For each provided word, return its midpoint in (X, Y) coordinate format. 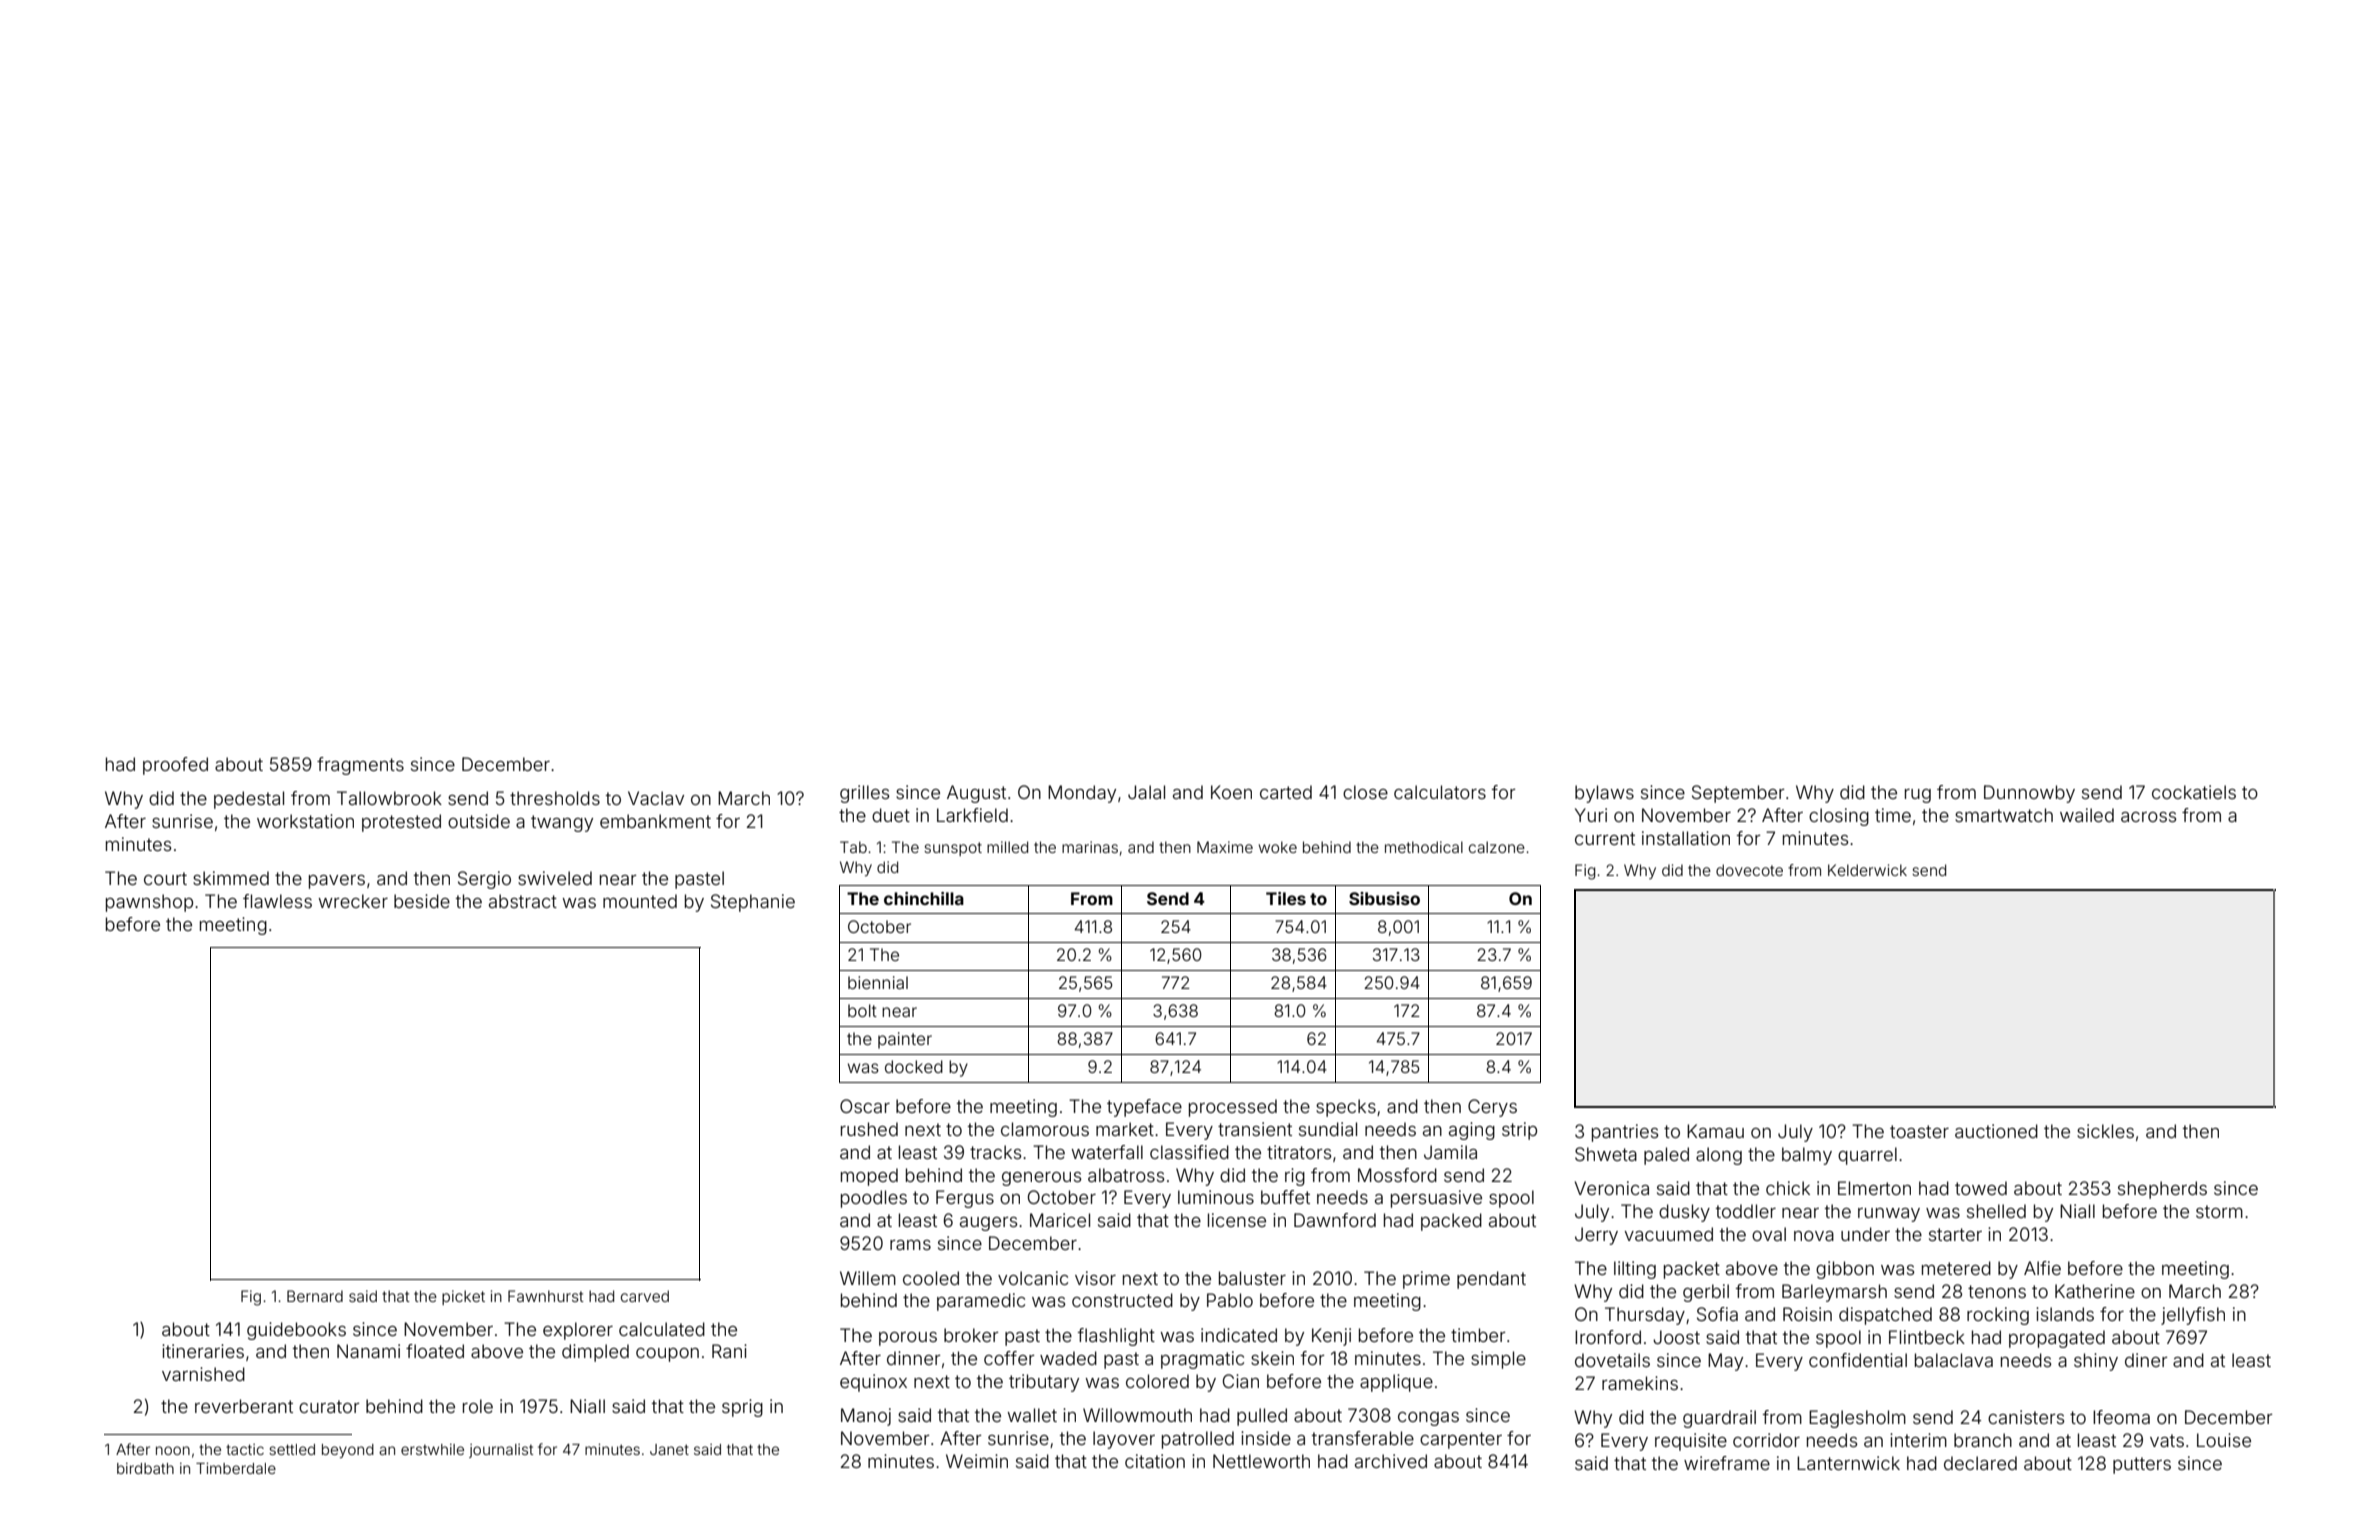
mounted (640, 901)
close (1365, 792)
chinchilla (924, 898)
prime (1426, 1280)
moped (869, 1177)
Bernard (315, 1296)
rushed (869, 1129)
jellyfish (2193, 1316)
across (2149, 817)
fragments (360, 766)
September (1738, 794)
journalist (501, 1451)
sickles (2105, 1131)
